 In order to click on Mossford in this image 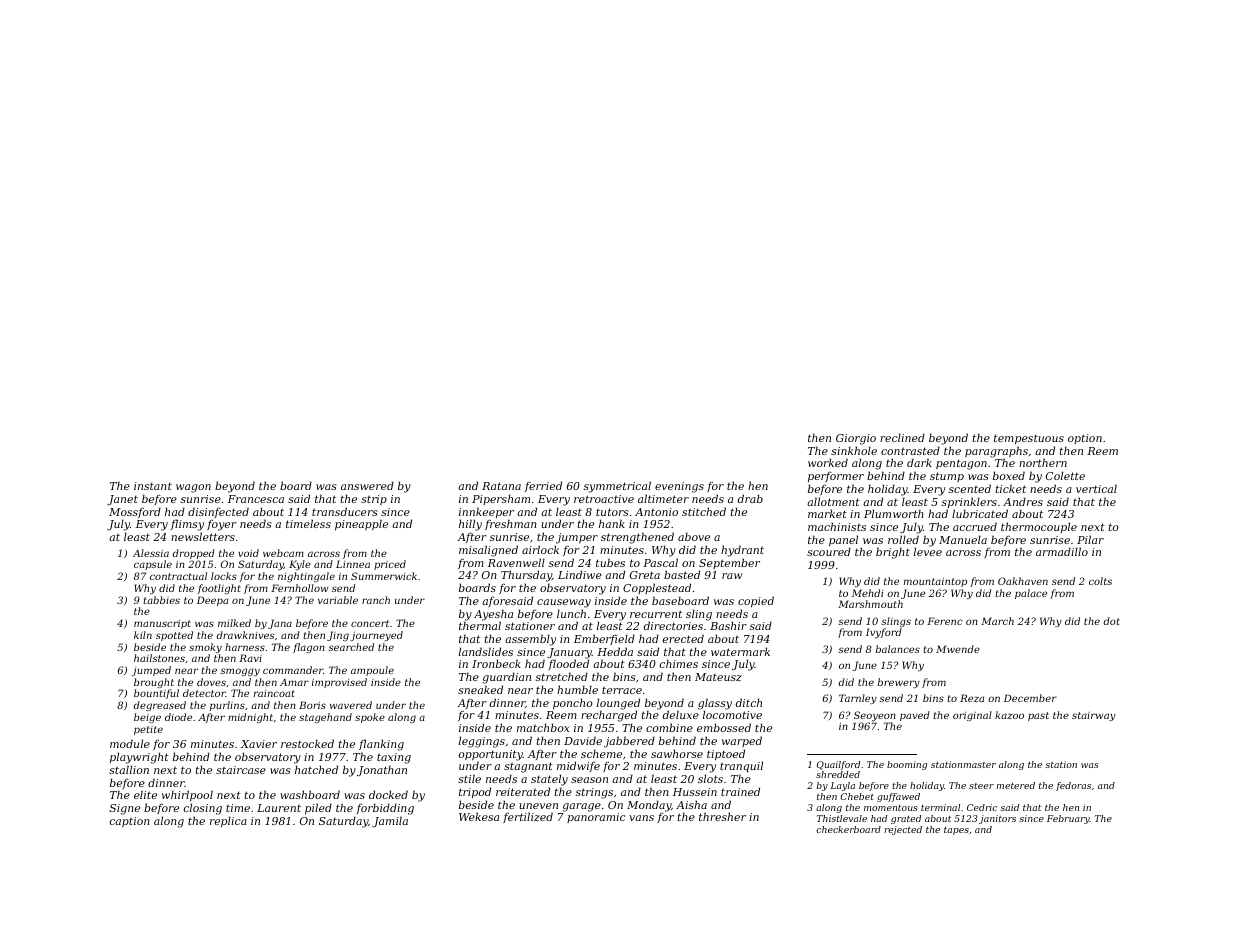, I will do `click(135, 512)`.
